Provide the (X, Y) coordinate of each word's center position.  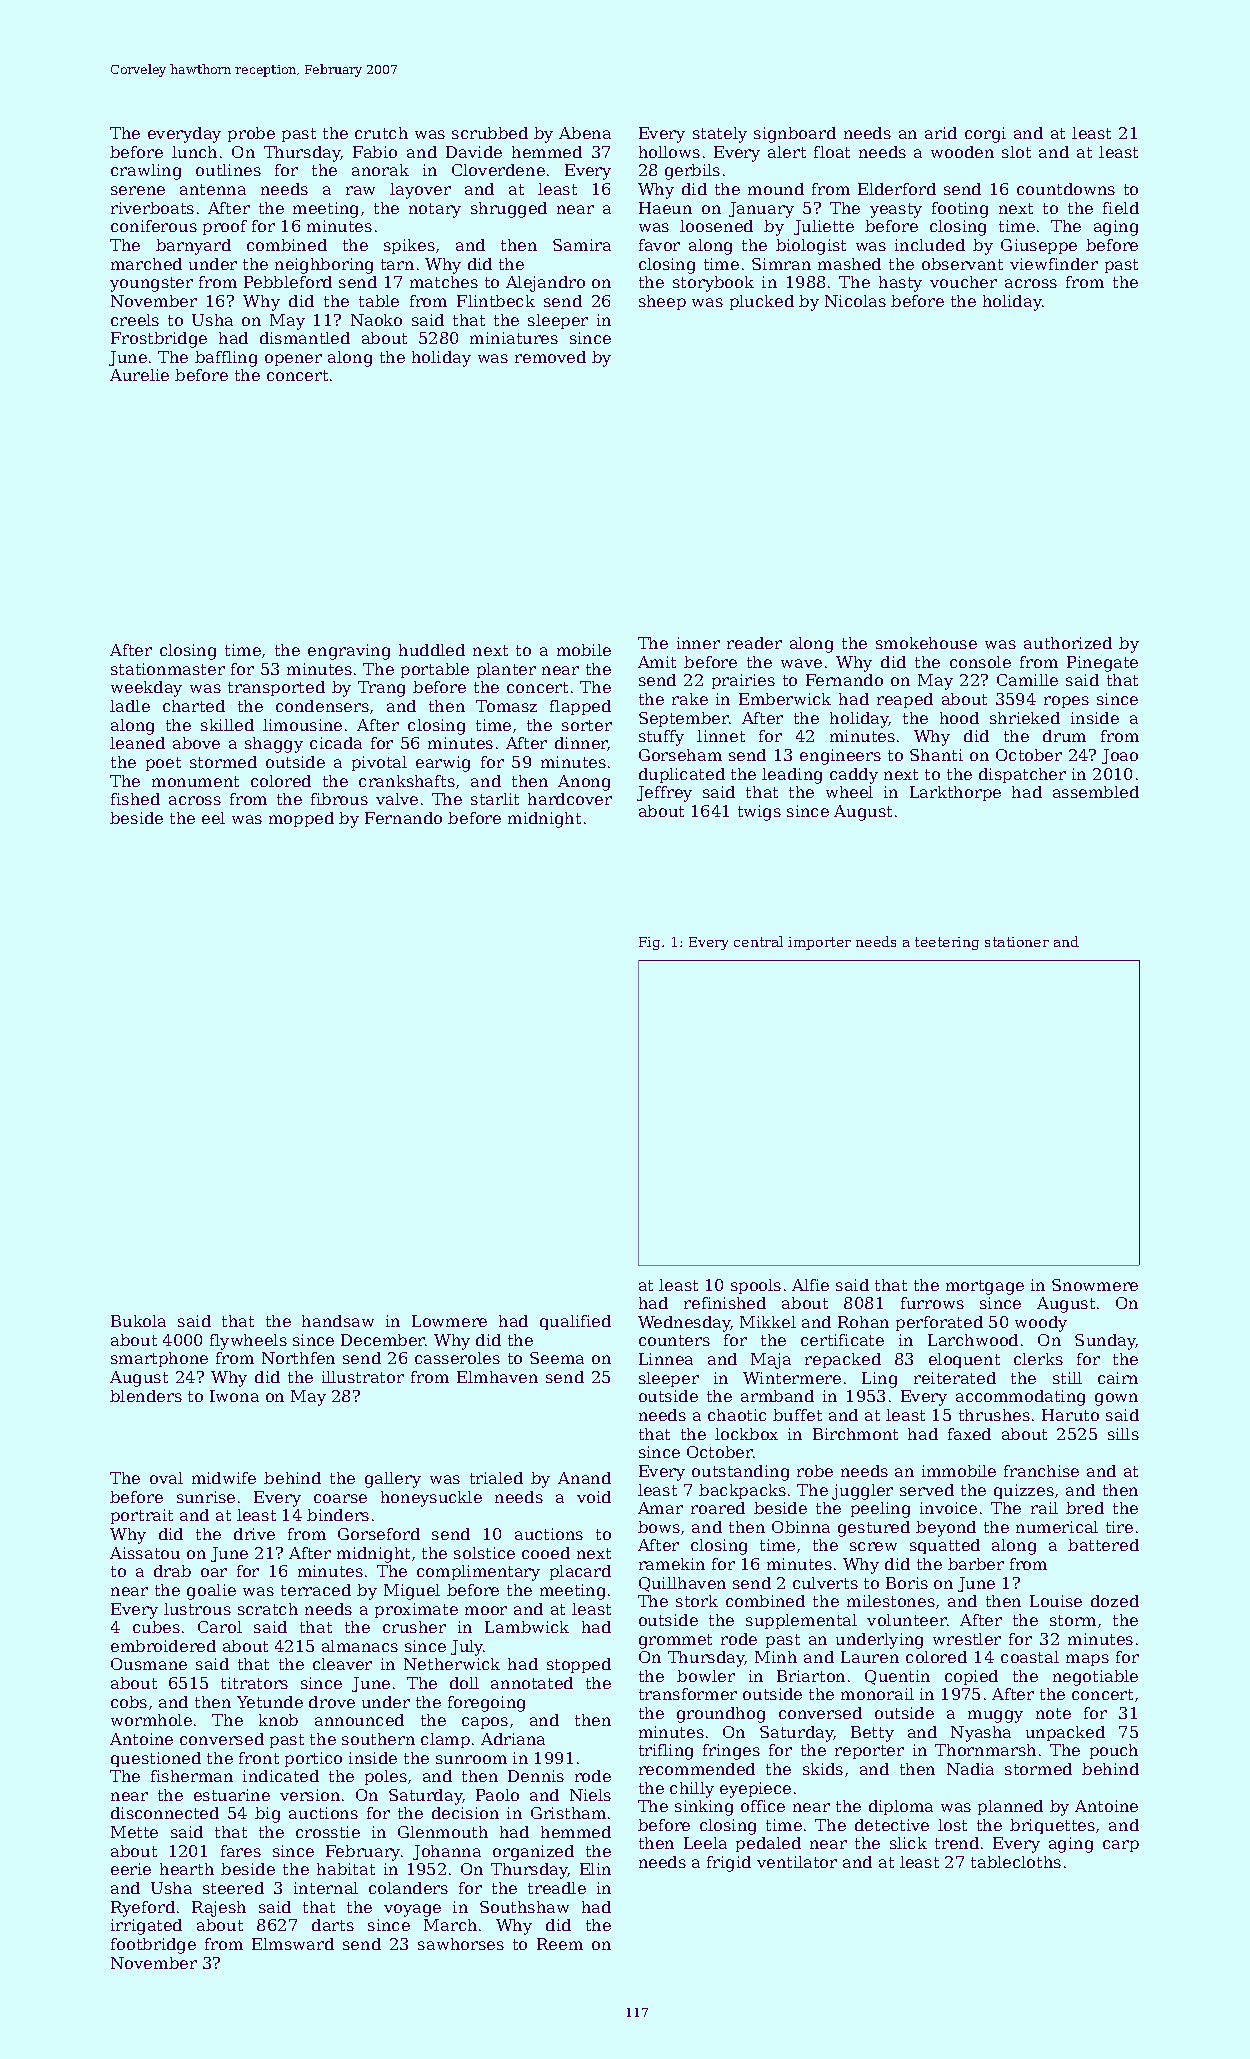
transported (276, 688)
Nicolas (855, 301)
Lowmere (449, 1321)
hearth (187, 1869)
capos (485, 1723)
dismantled (305, 338)
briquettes (1052, 1826)
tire (1119, 1527)
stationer (1017, 942)
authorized (1068, 643)
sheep (662, 302)
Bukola (138, 1321)
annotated (532, 1683)
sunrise (206, 1497)
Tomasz (506, 706)
